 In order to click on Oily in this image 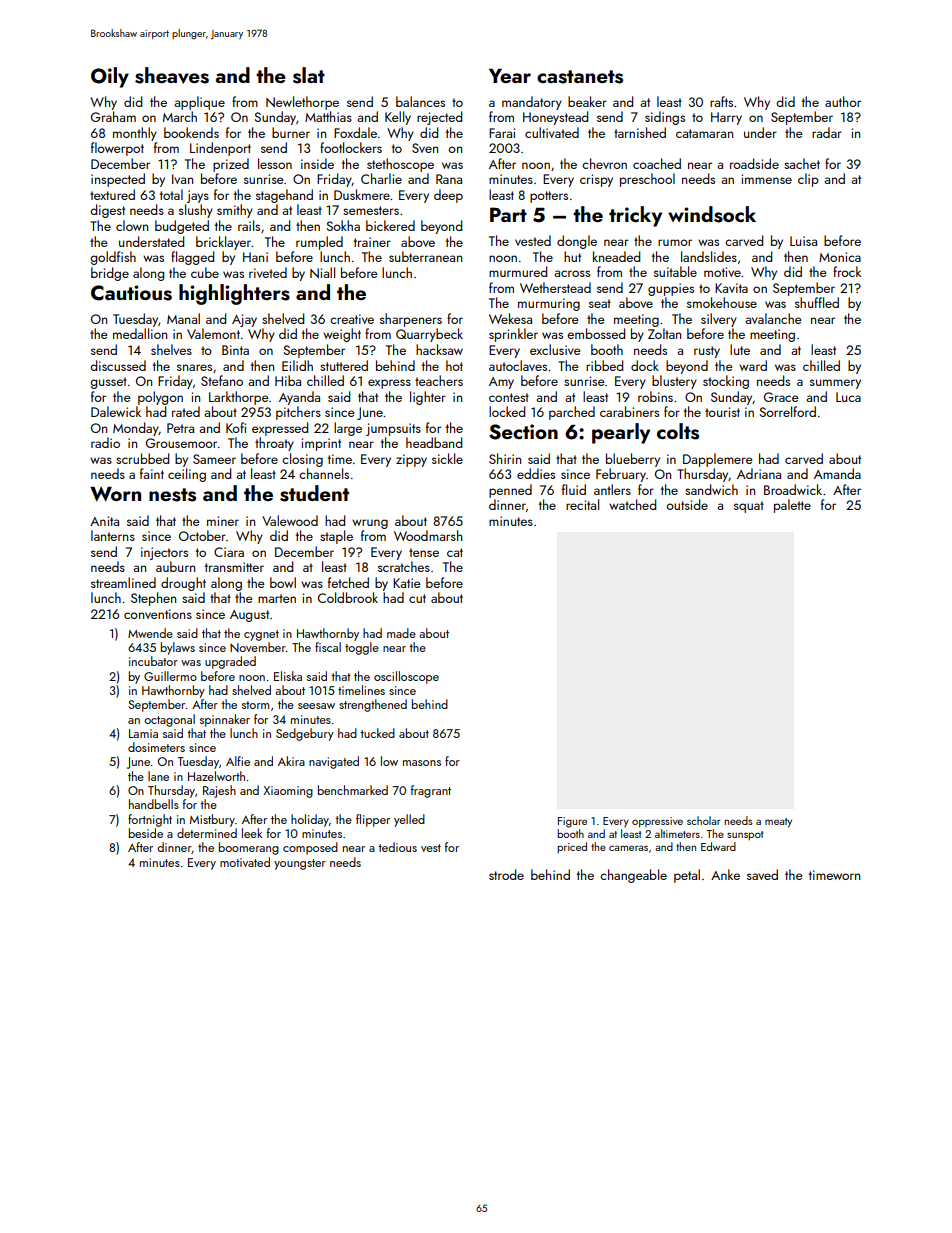, I will do `click(110, 77)`.
